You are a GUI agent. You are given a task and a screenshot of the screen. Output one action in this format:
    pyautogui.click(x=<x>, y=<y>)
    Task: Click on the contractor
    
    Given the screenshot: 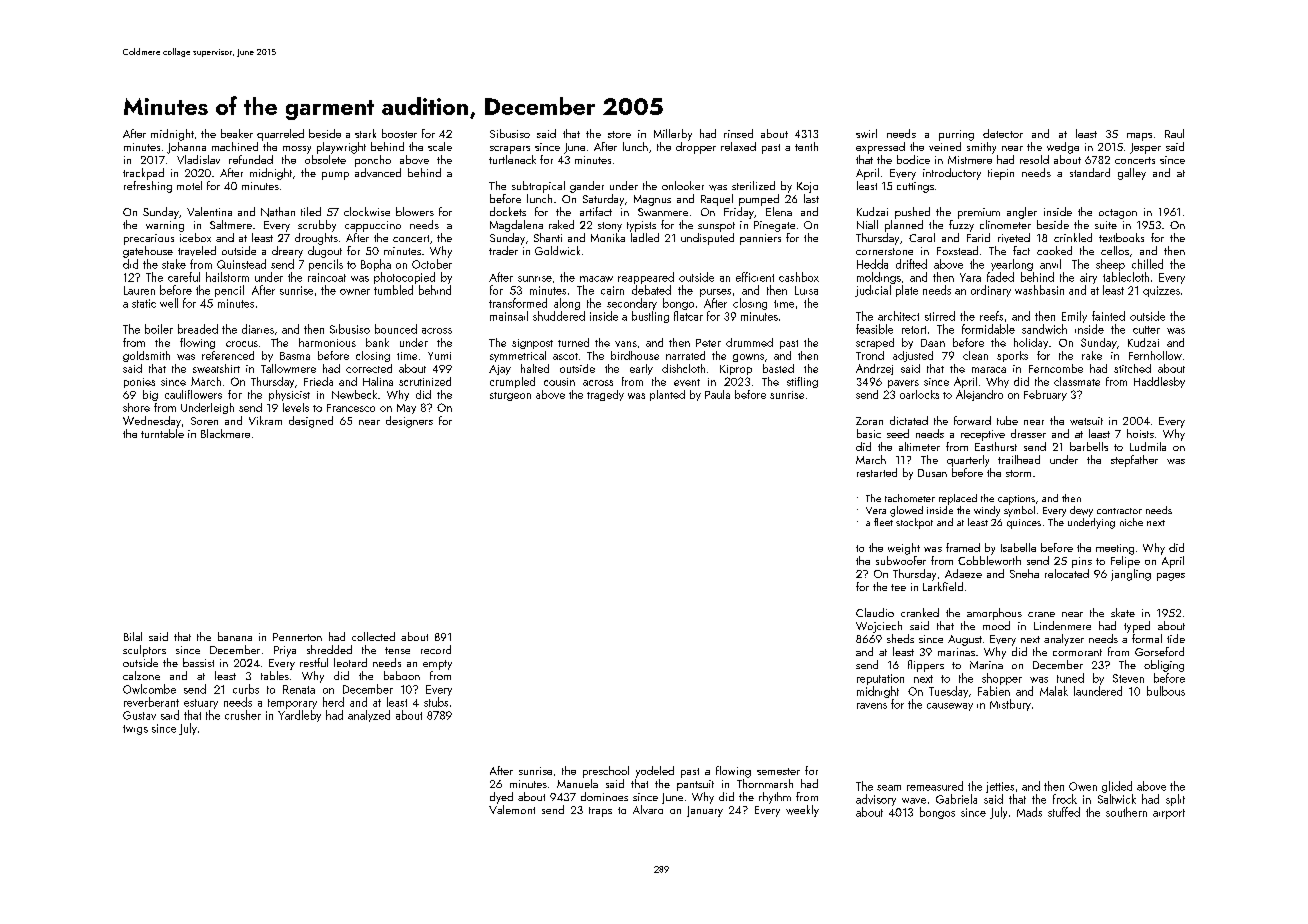 What is the action you would take?
    pyautogui.click(x=1119, y=511)
